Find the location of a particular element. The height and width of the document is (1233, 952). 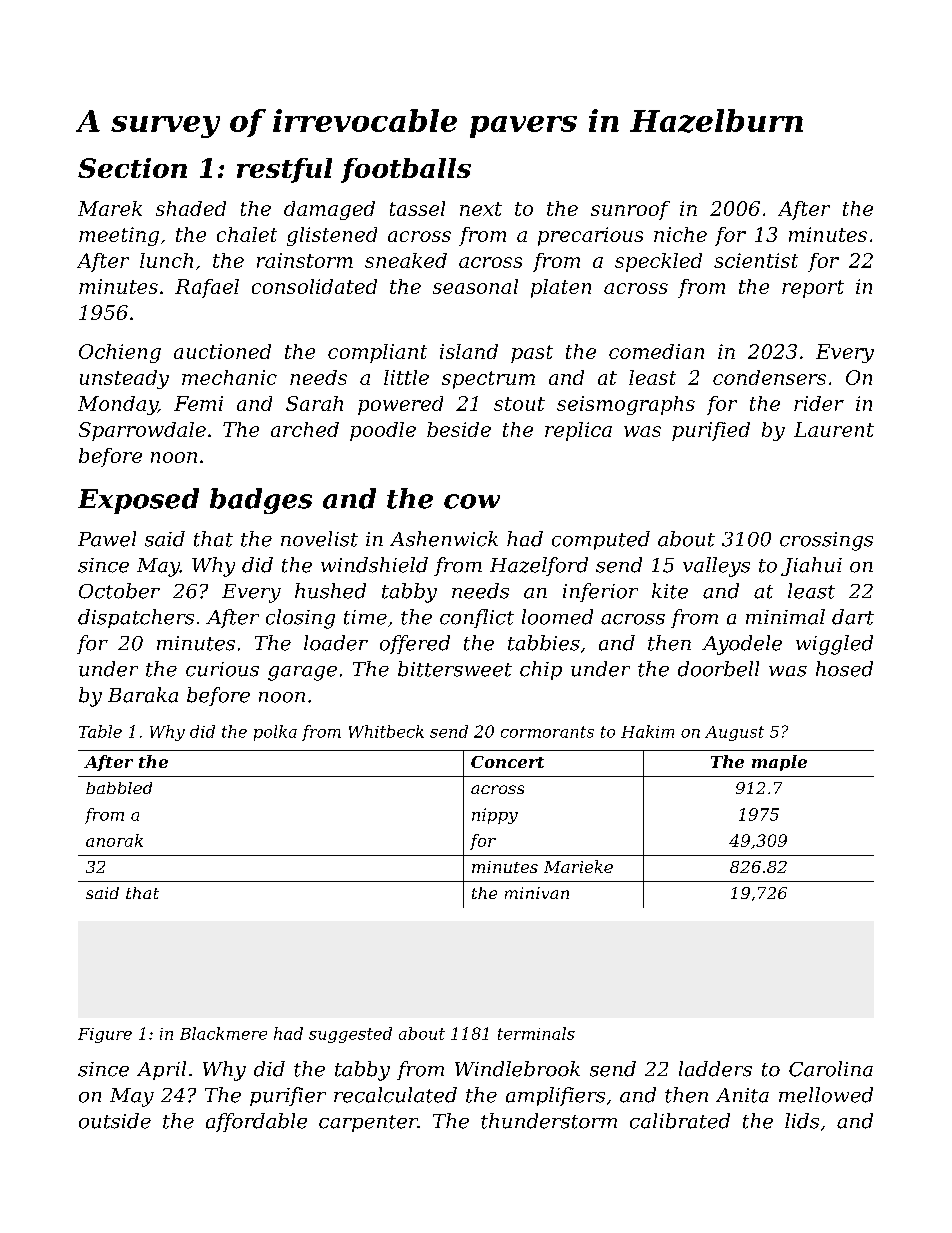

report is located at coordinates (813, 289).
